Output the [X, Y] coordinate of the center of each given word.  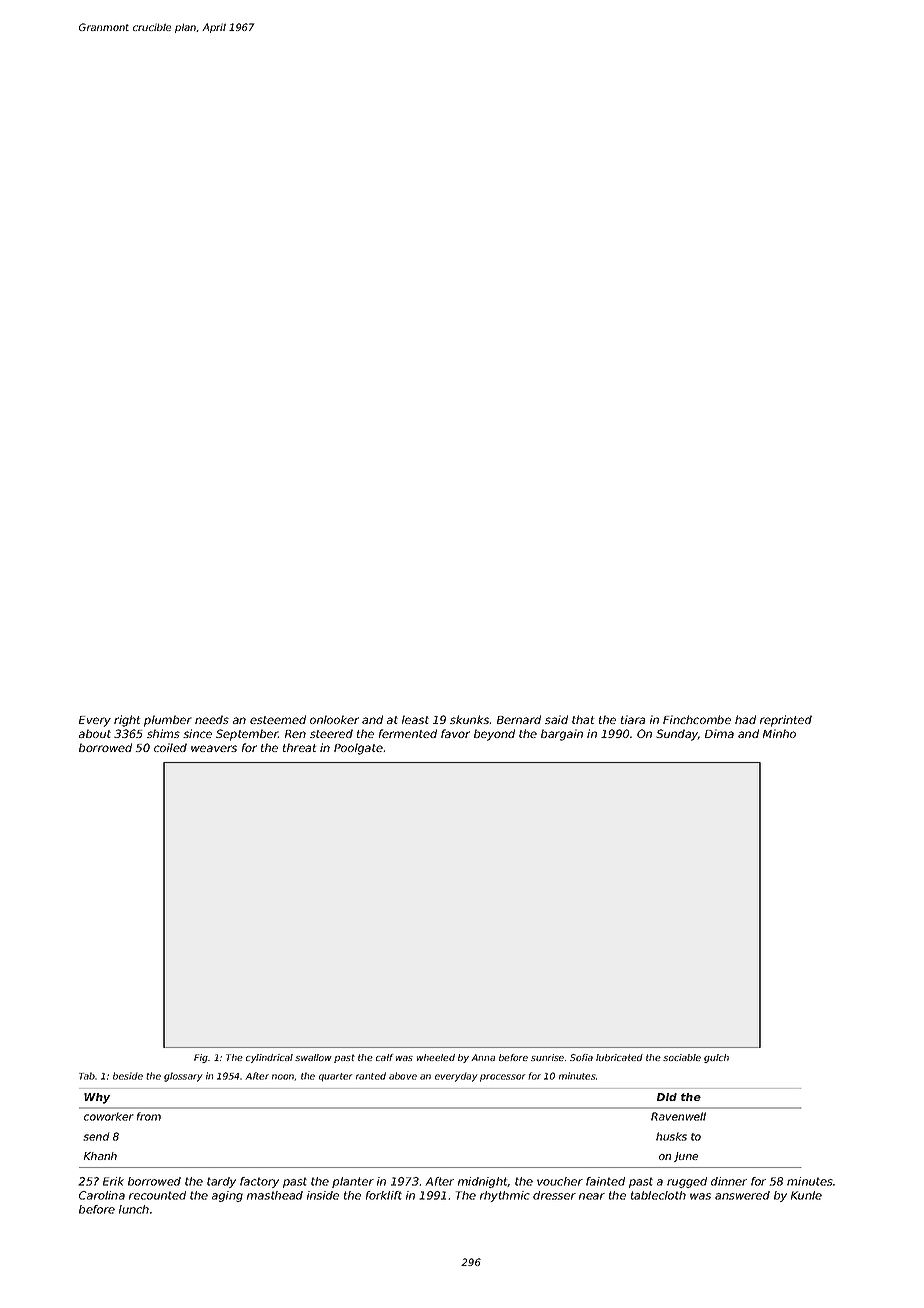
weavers [214, 748]
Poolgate [358, 749]
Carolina [102, 1195]
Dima [719, 733]
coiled [170, 747]
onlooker [334, 719]
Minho [779, 733]
